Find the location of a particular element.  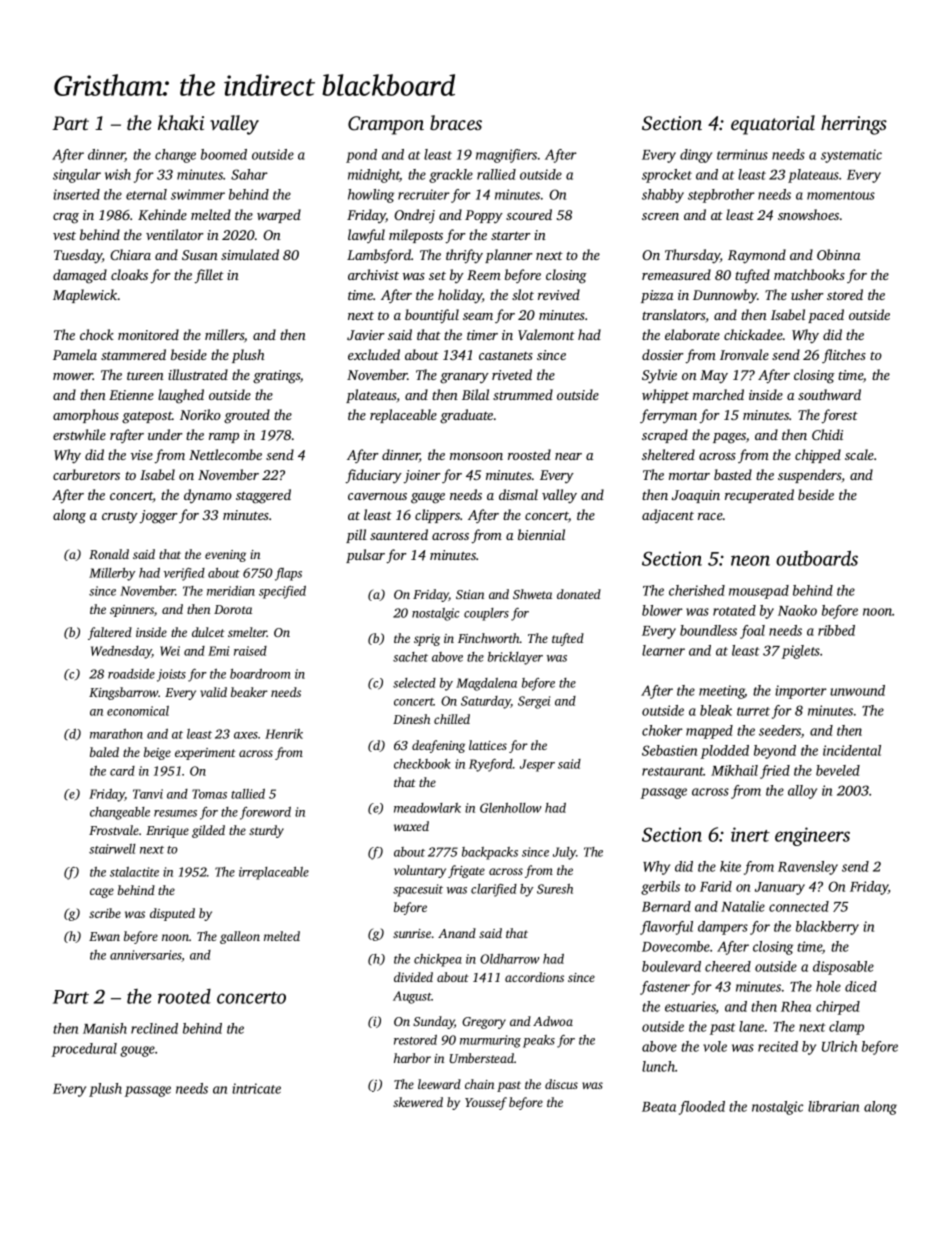

Ronald is located at coordinates (109, 554).
